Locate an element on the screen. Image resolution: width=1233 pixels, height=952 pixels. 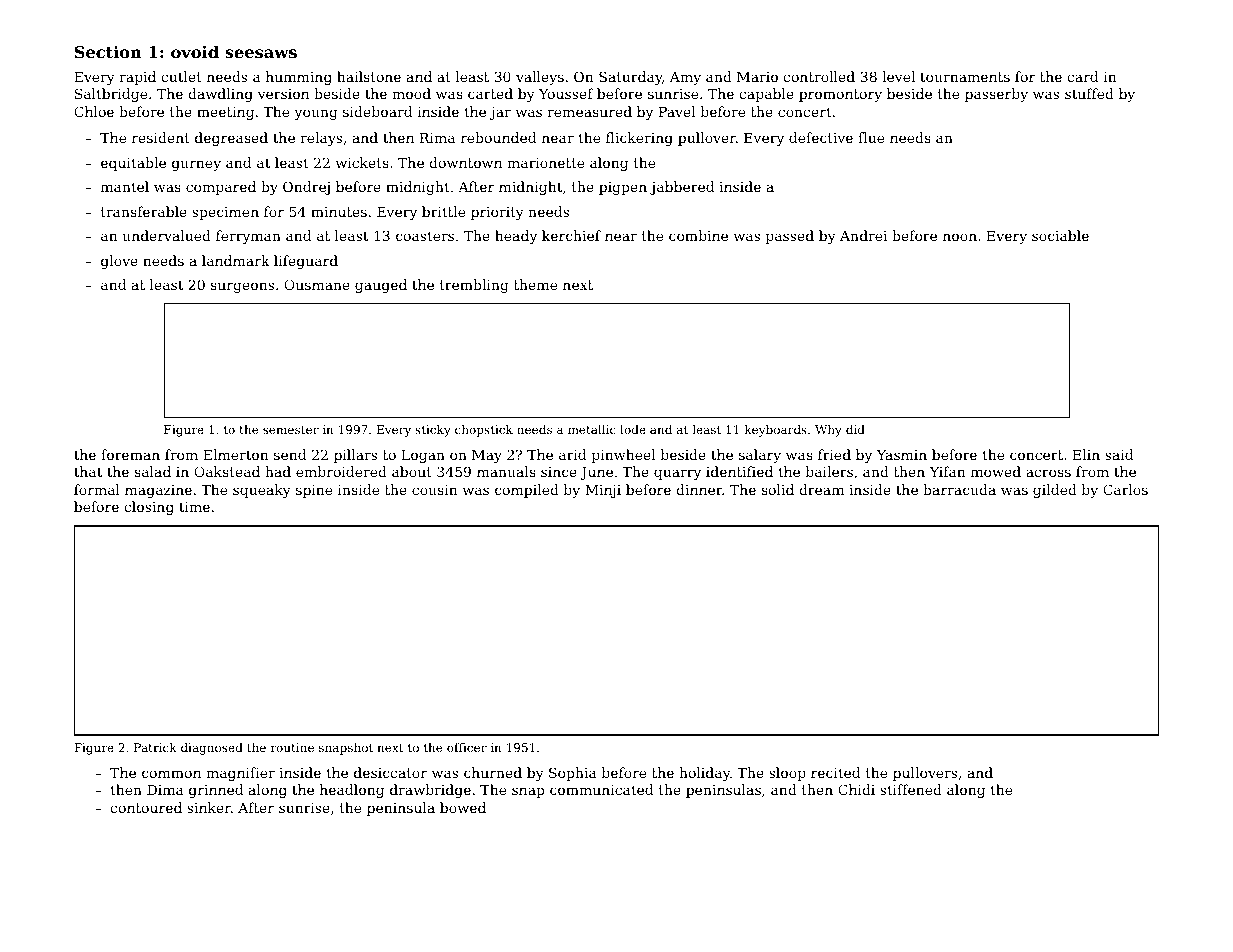
routine is located at coordinates (292, 747).
